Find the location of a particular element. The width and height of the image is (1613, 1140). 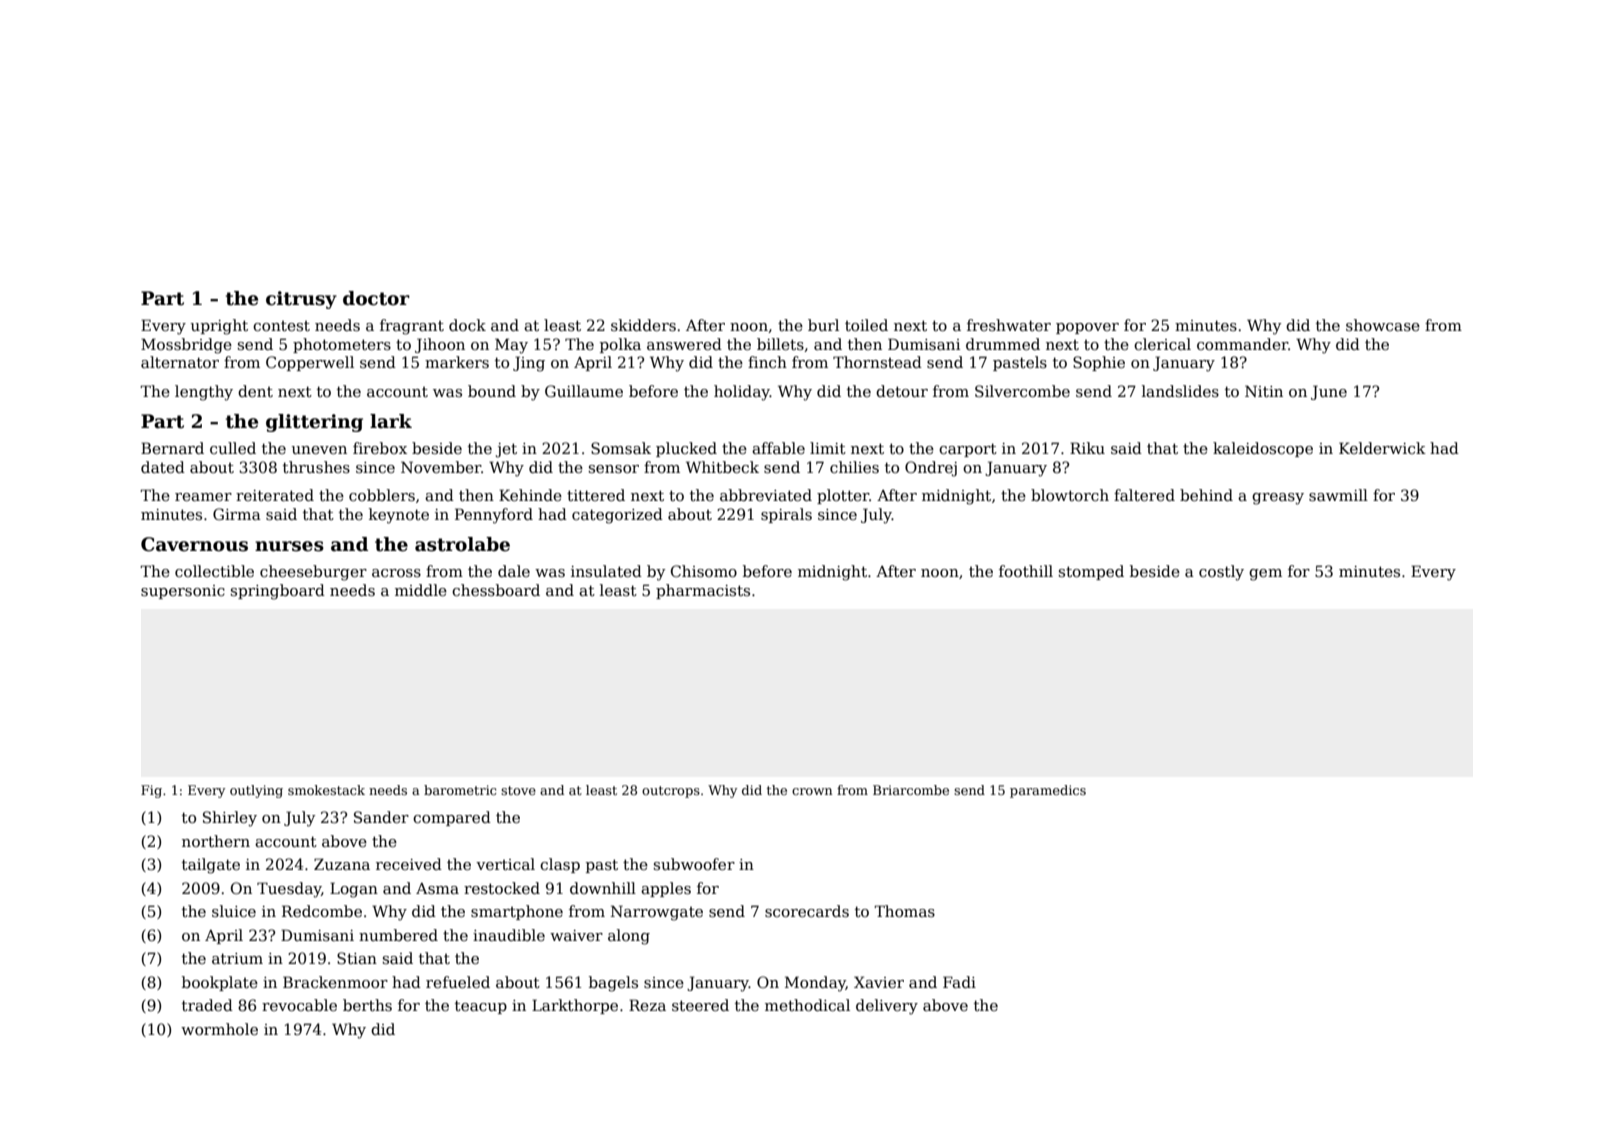

springboard is located at coordinates (278, 592).
